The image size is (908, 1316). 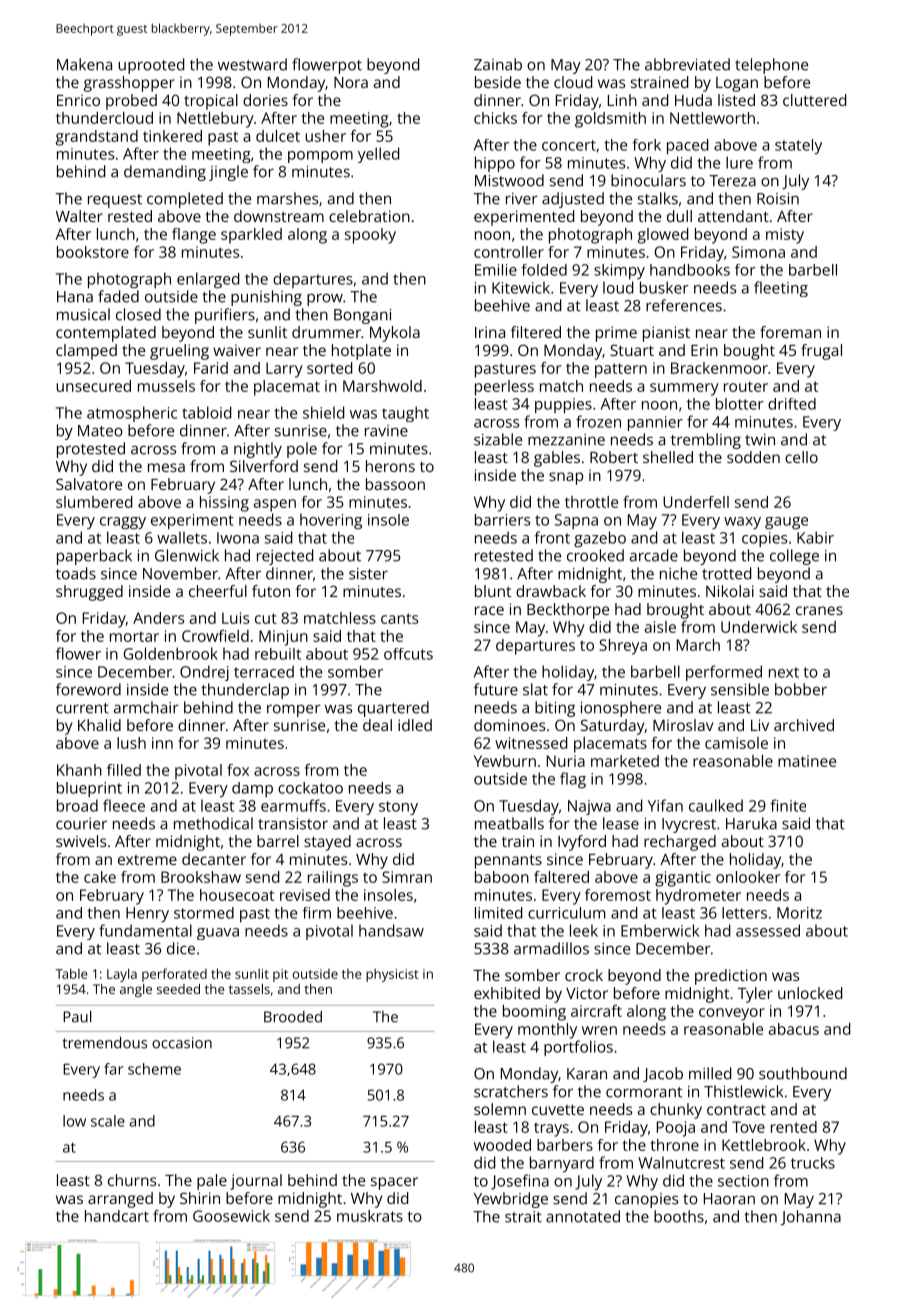 I want to click on Goldenbrook, so click(x=170, y=653).
